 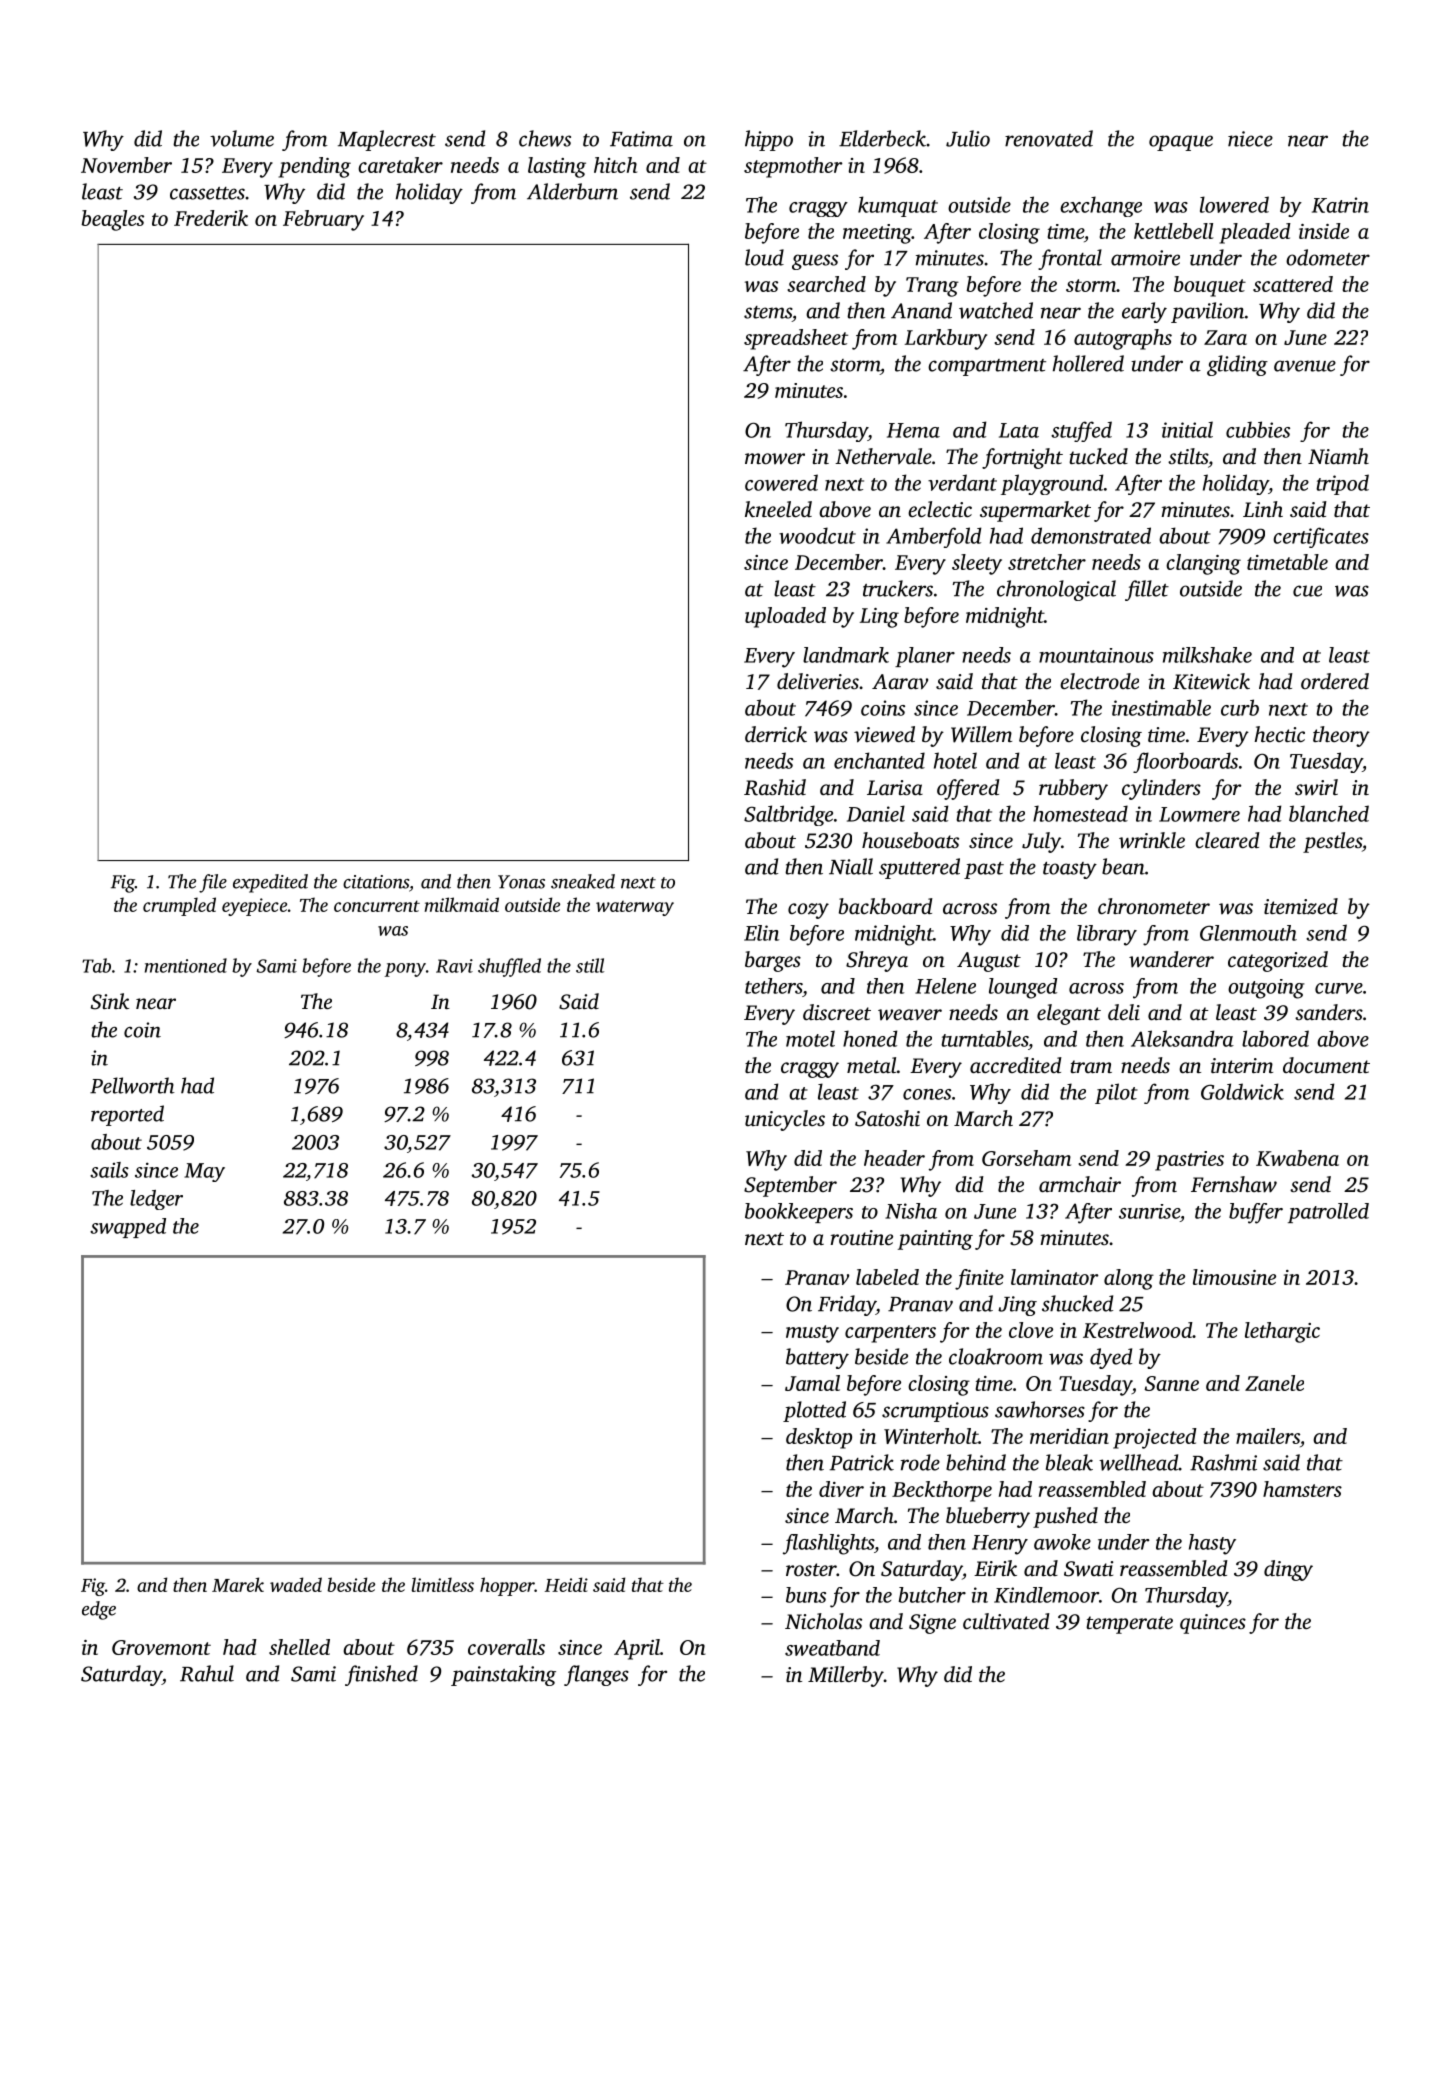 What do you see at coordinates (768, 312) in the page?
I see `stems` at bounding box center [768, 312].
